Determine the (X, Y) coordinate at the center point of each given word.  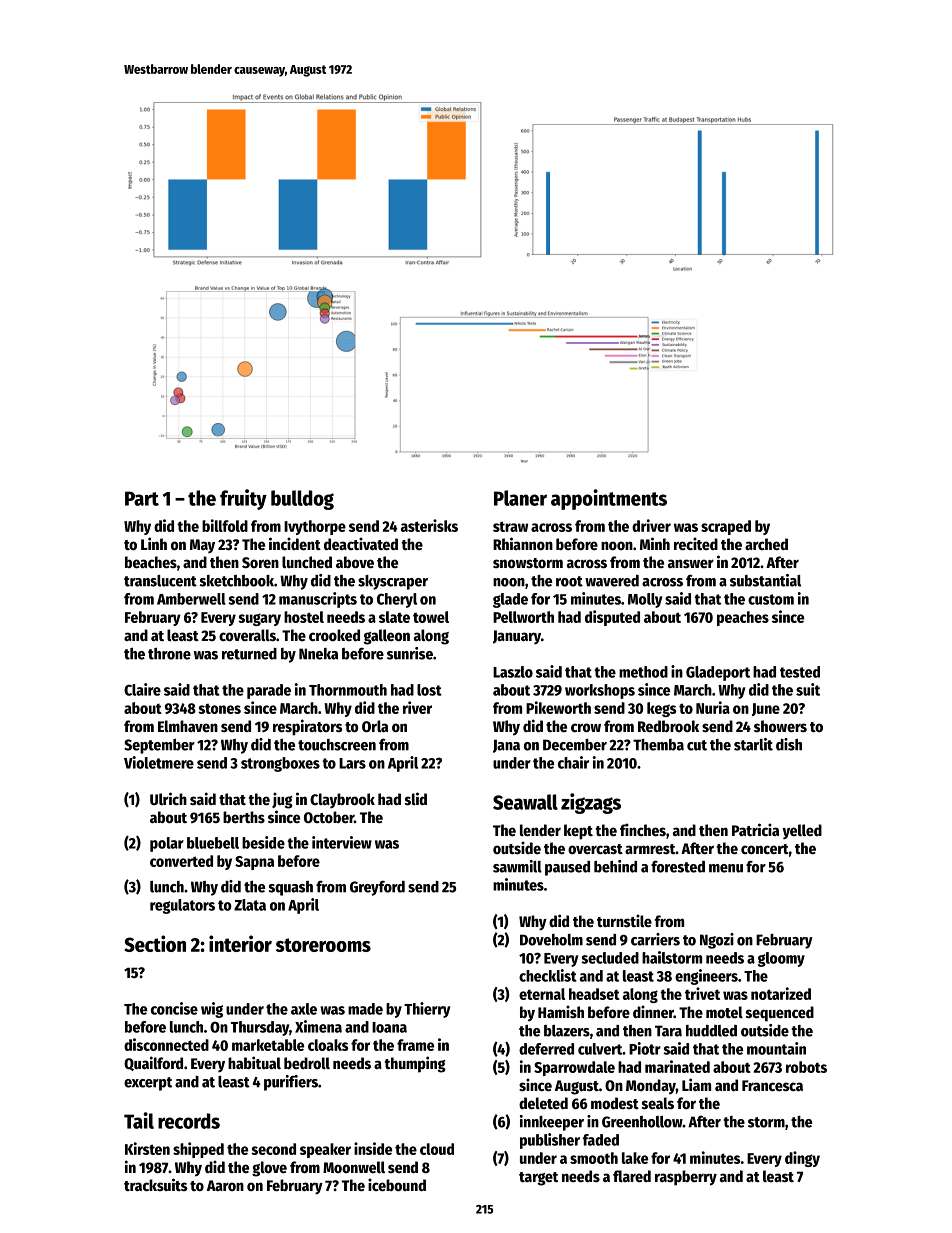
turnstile (624, 920)
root (569, 581)
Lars (352, 763)
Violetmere (159, 762)
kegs (661, 709)
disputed (612, 618)
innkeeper (552, 1123)
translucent (160, 581)
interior (240, 943)
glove (269, 1169)
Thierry (427, 1010)
